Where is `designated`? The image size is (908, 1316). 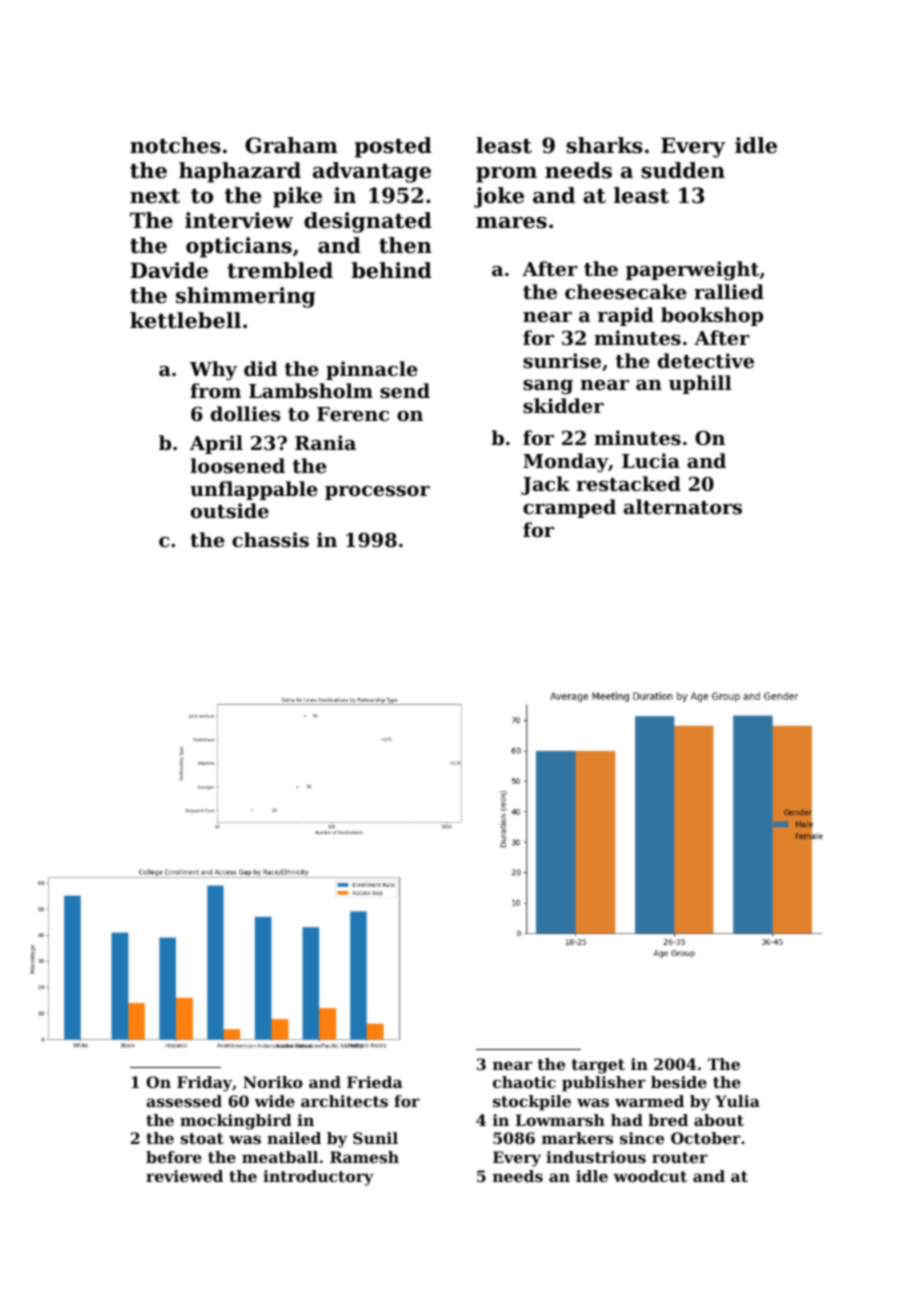 designated is located at coordinates (368, 222).
